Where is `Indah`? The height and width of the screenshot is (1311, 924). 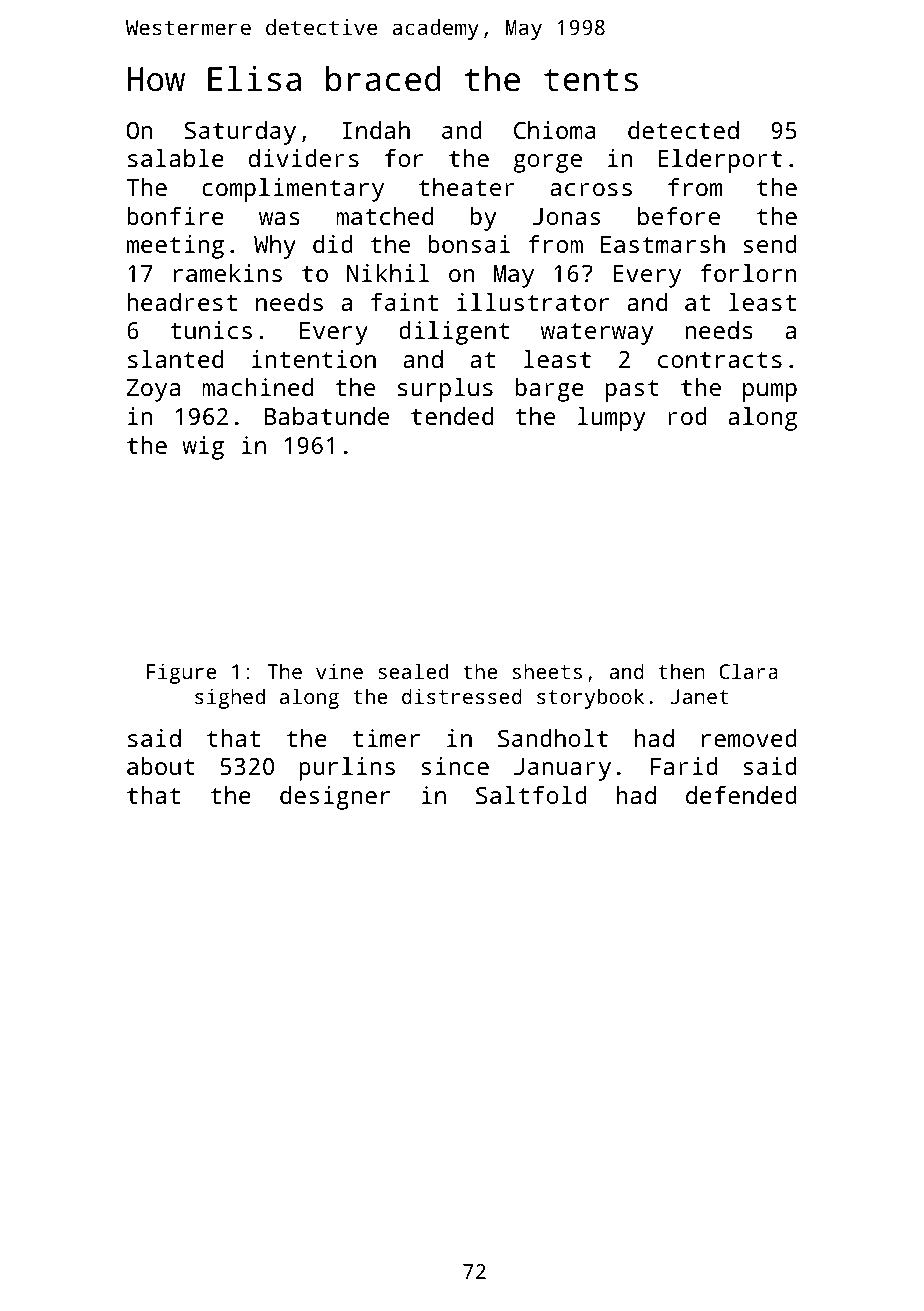
Indah is located at coordinates (376, 130).
